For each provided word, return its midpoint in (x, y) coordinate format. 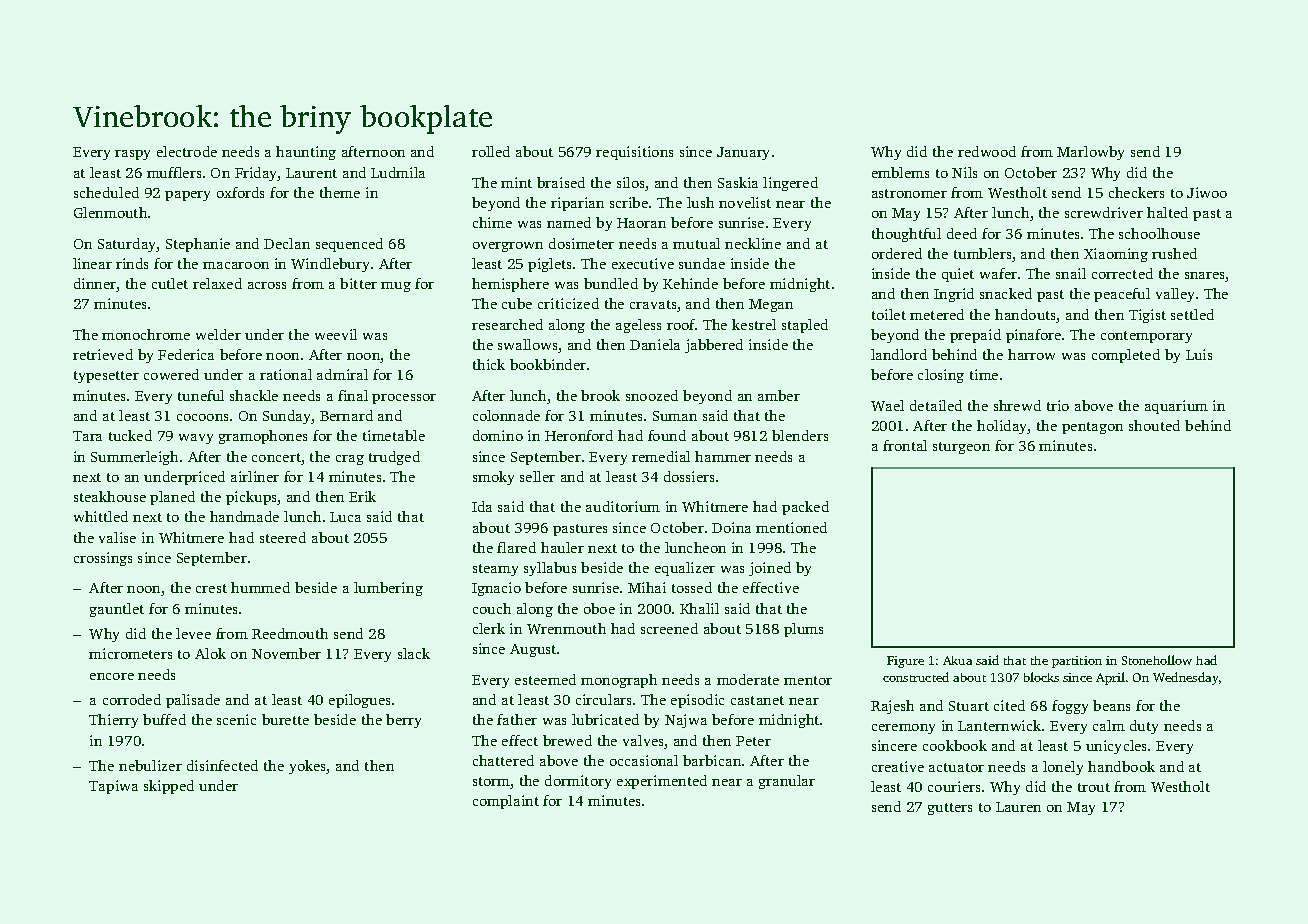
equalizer (685, 569)
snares (1205, 277)
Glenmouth (110, 212)
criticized (568, 303)
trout (1094, 787)
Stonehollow (1157, 660)
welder (218, 334)
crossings (103, 559)
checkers (1136, 192)
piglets (549, 265)
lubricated (605, 719)
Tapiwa (113, 787)
